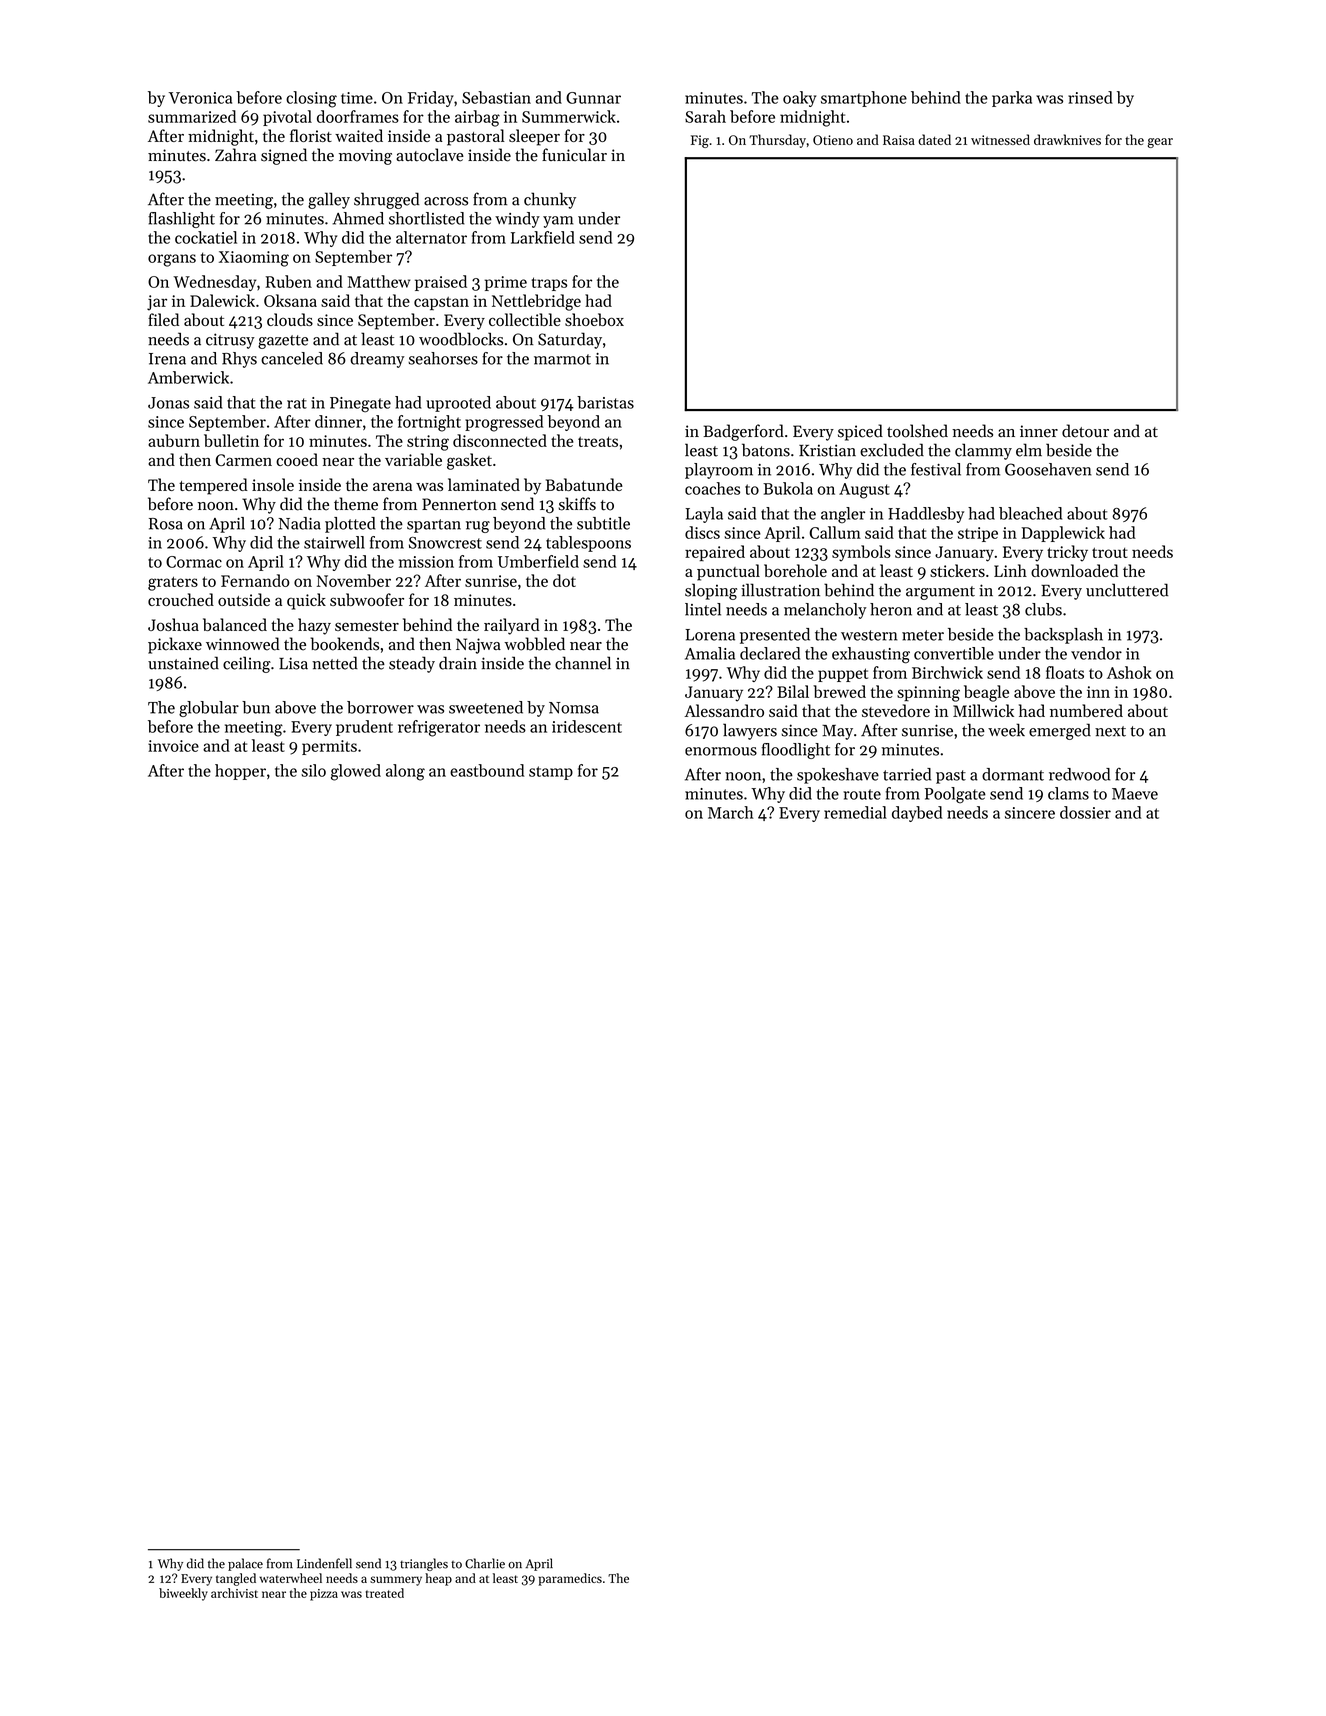 The width and height of the document is (1326, 1716). Describe the element at coordinates (200, 98) in the document. I see `Veronica` at that location.
